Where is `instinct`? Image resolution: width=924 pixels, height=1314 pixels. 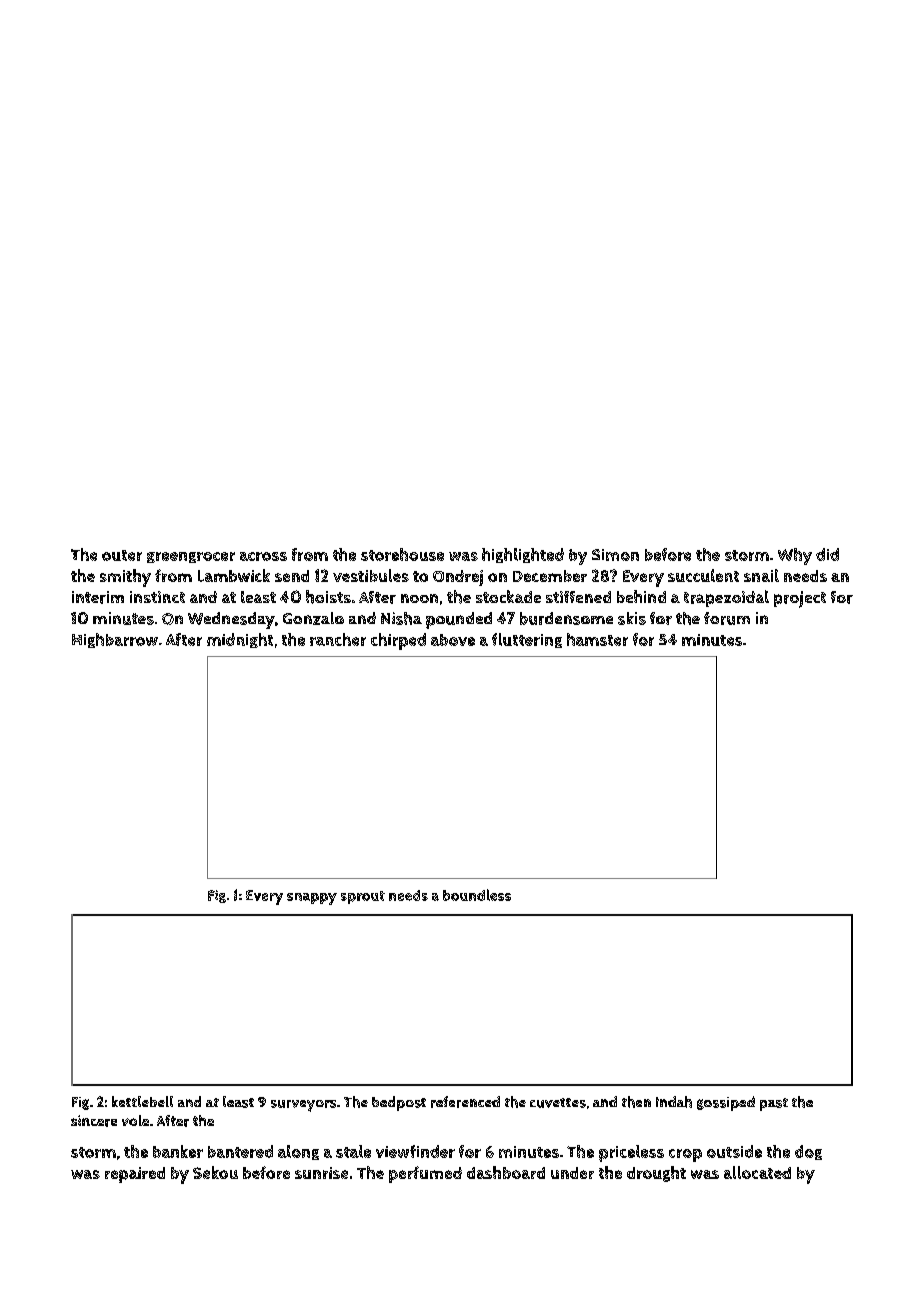 instinct is located at coordinates (157, 597).
